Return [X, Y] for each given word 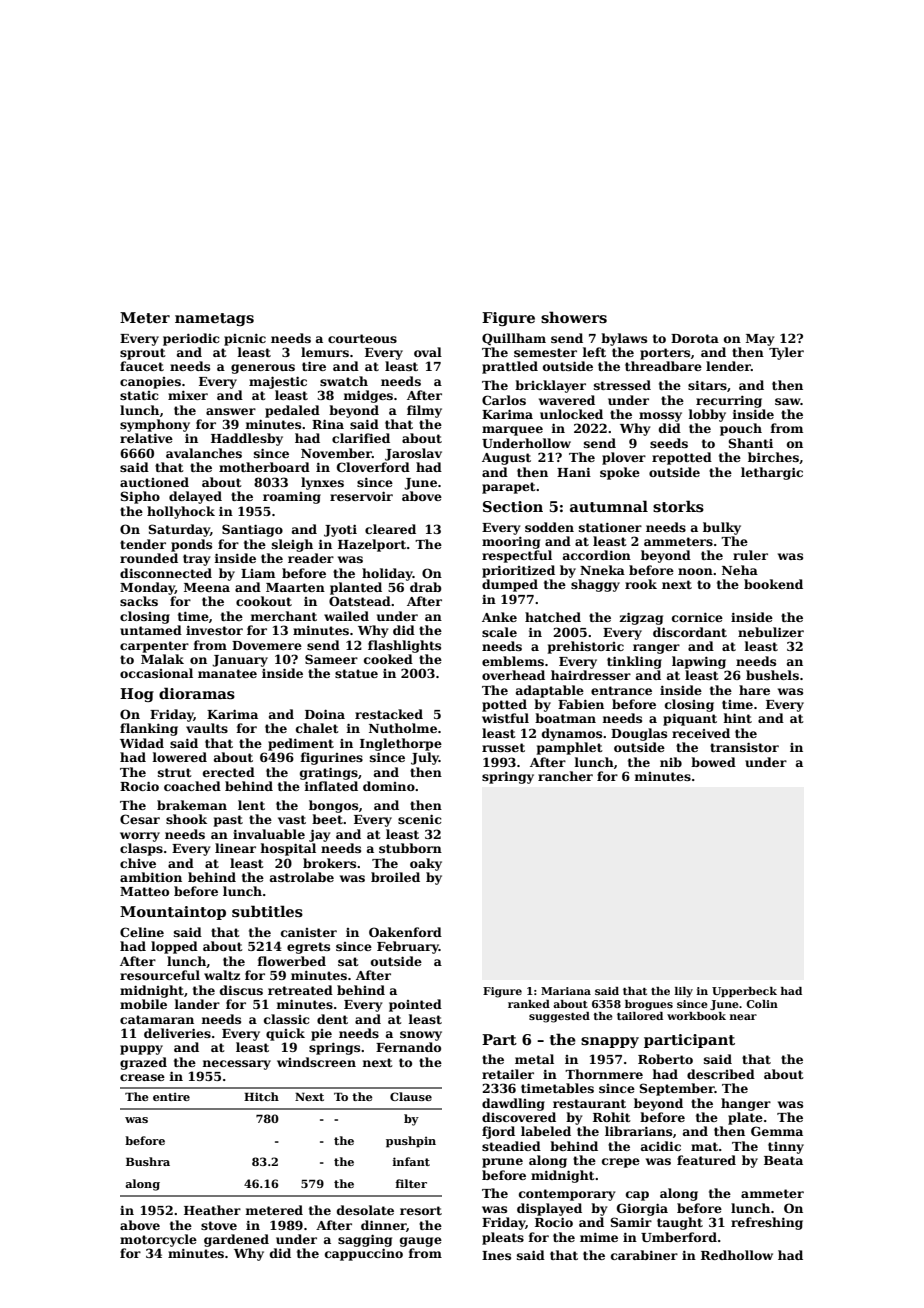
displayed [549, 1209]
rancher [565, 776]
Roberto [665, 1059]
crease [142, 1077]
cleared [390, 529]
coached [192, 786]
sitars [707, 385]
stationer [610, 527]
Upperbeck [744, 992]
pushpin [411, 1142]
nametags [214, 319]
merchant [283, 616]
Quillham [514, 339]
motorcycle [158, 1240]
